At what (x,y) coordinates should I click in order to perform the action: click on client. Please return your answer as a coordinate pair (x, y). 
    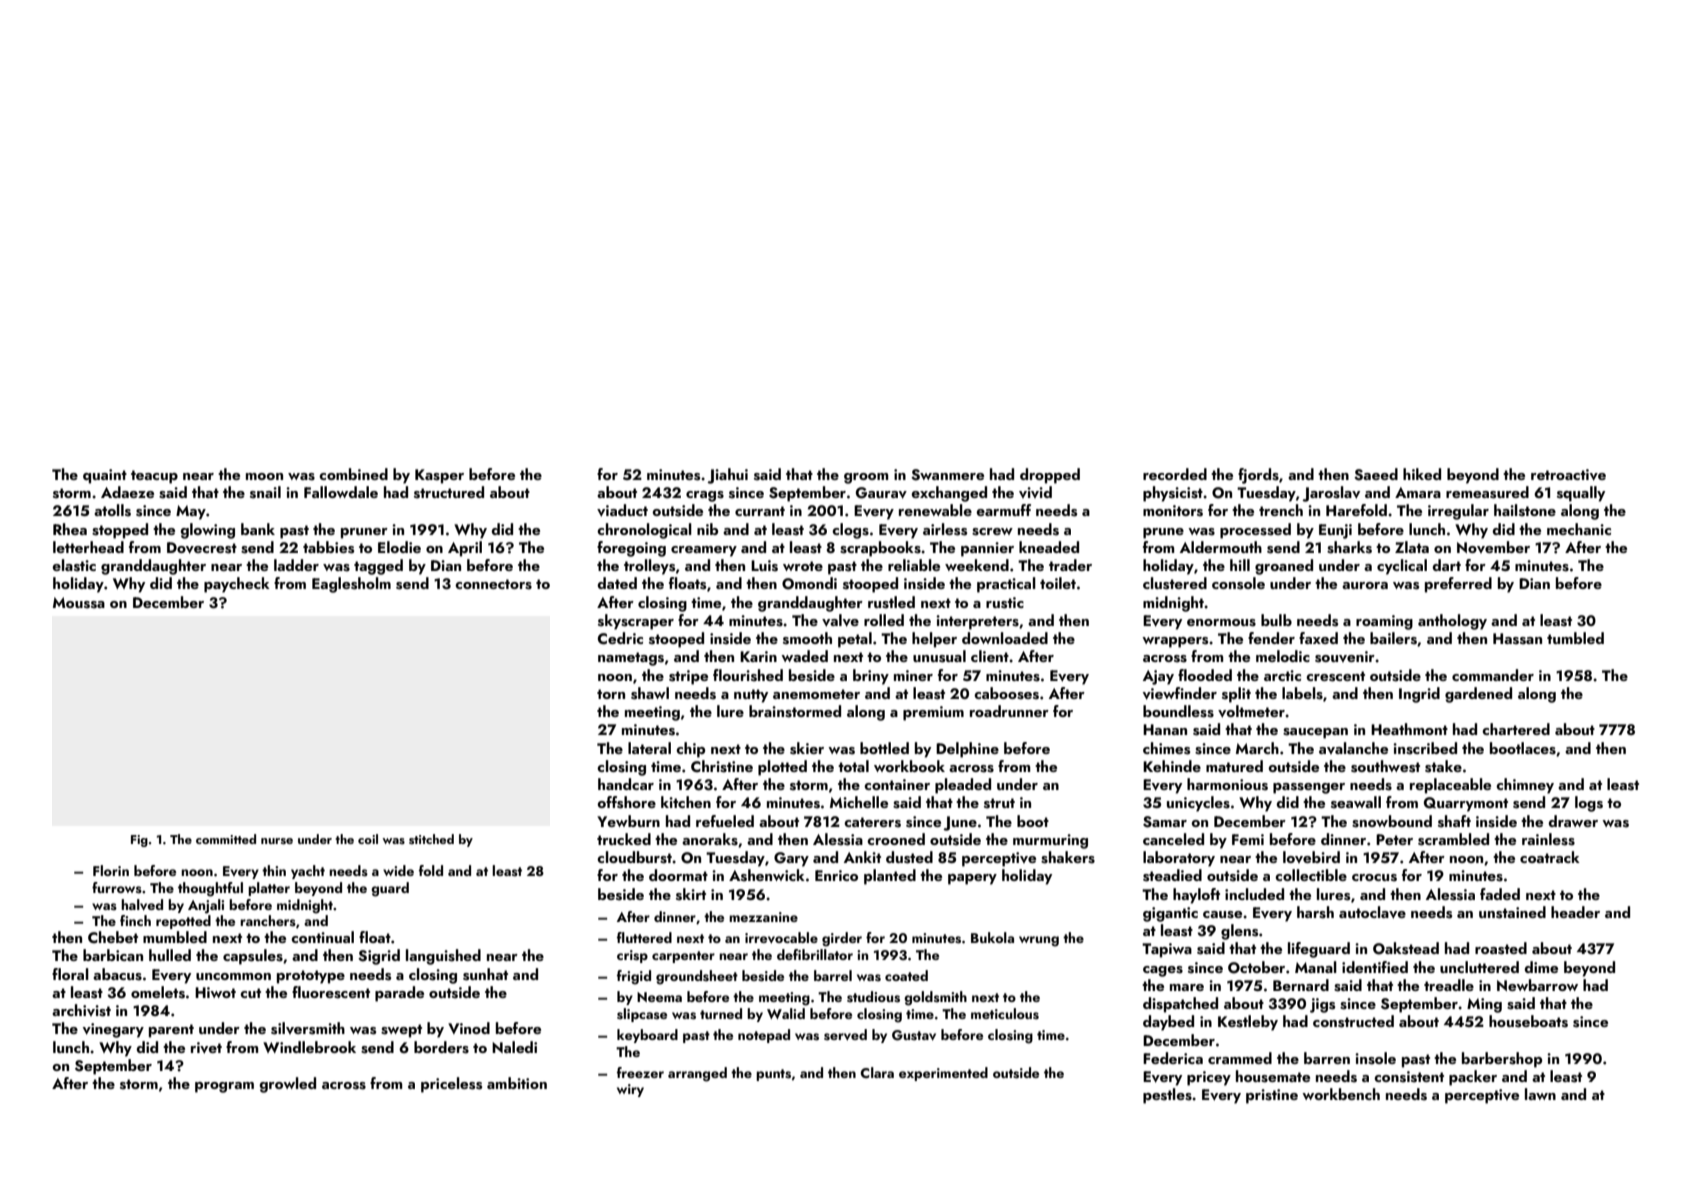
    Looking at the image, I should click on (990, 656).
